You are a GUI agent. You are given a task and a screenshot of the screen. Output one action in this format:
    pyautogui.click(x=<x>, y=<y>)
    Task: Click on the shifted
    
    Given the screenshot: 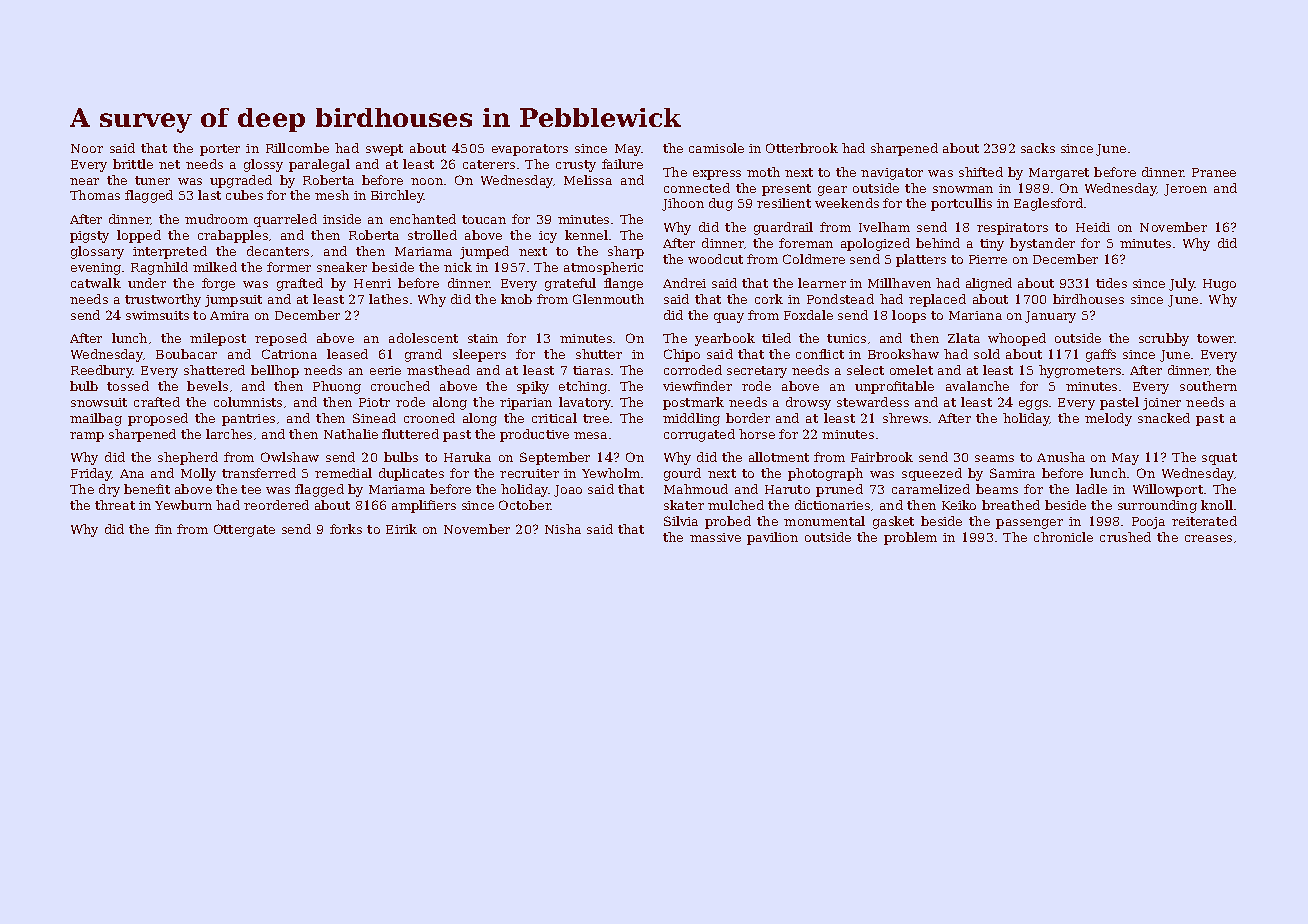 What is the action you would take?
    pyautogui.click(x=981, y=172)
